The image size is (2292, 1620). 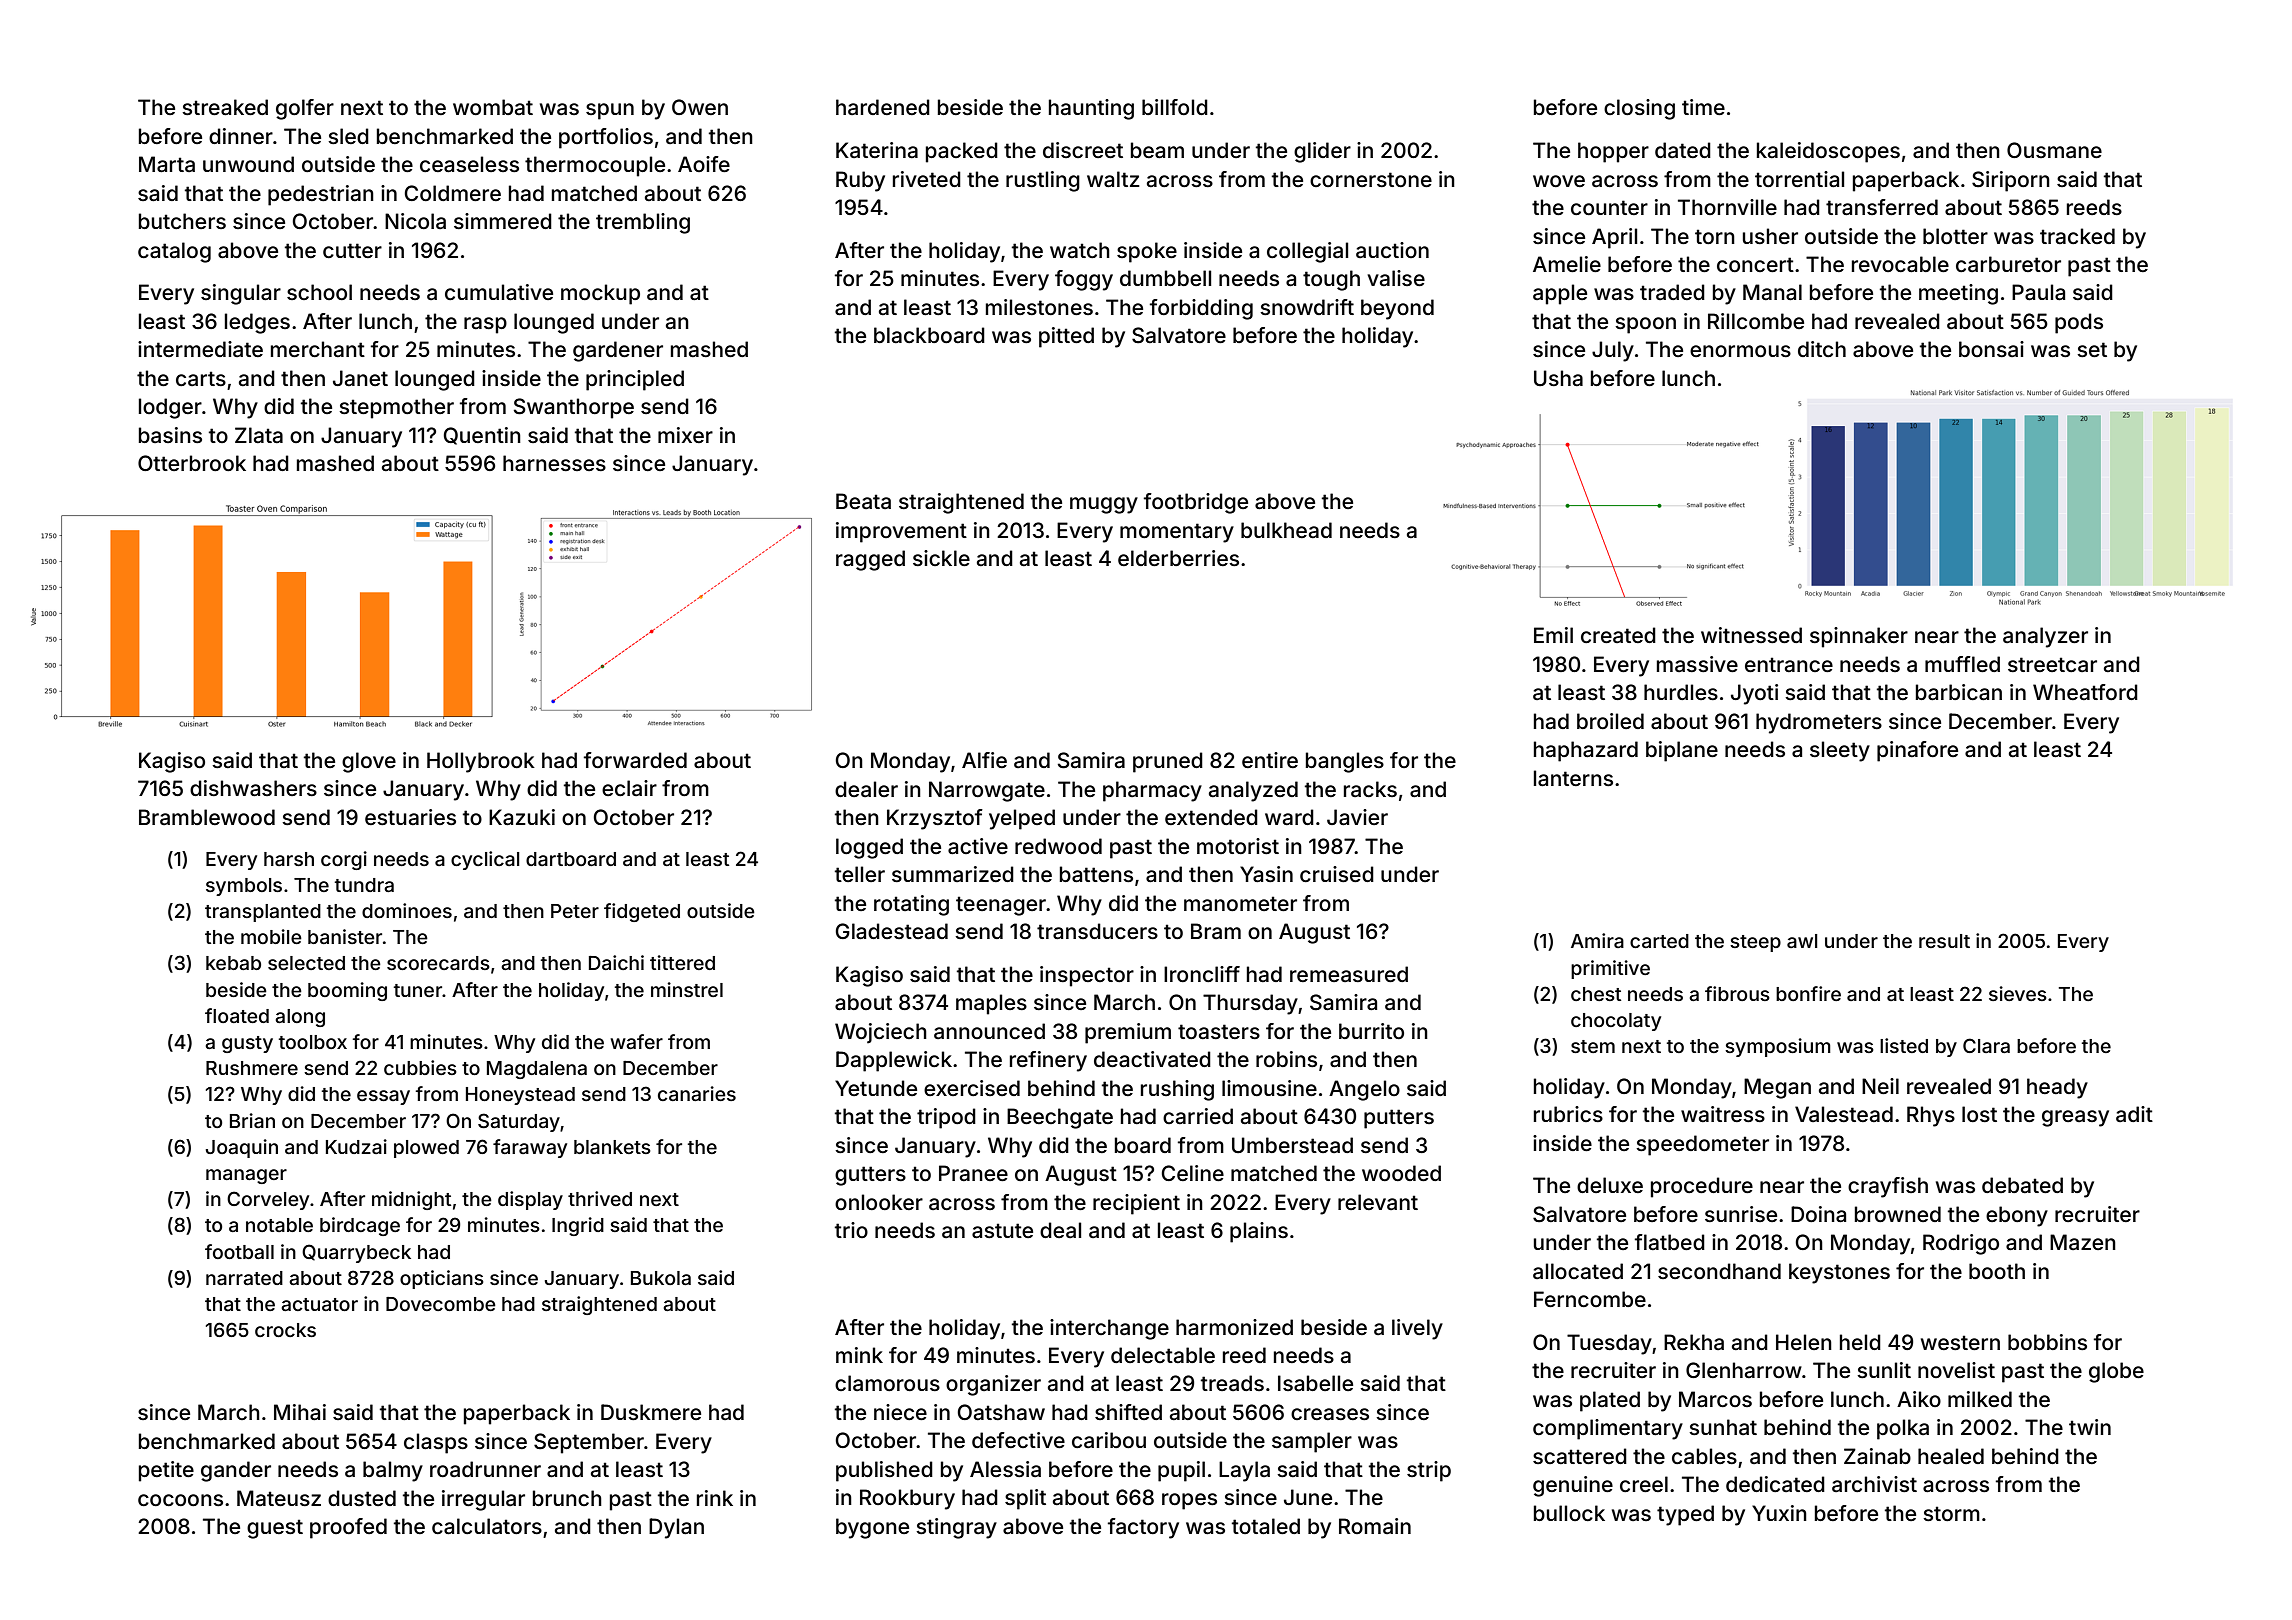 I want to click on totaled, so click(x=1266, y=1526).
